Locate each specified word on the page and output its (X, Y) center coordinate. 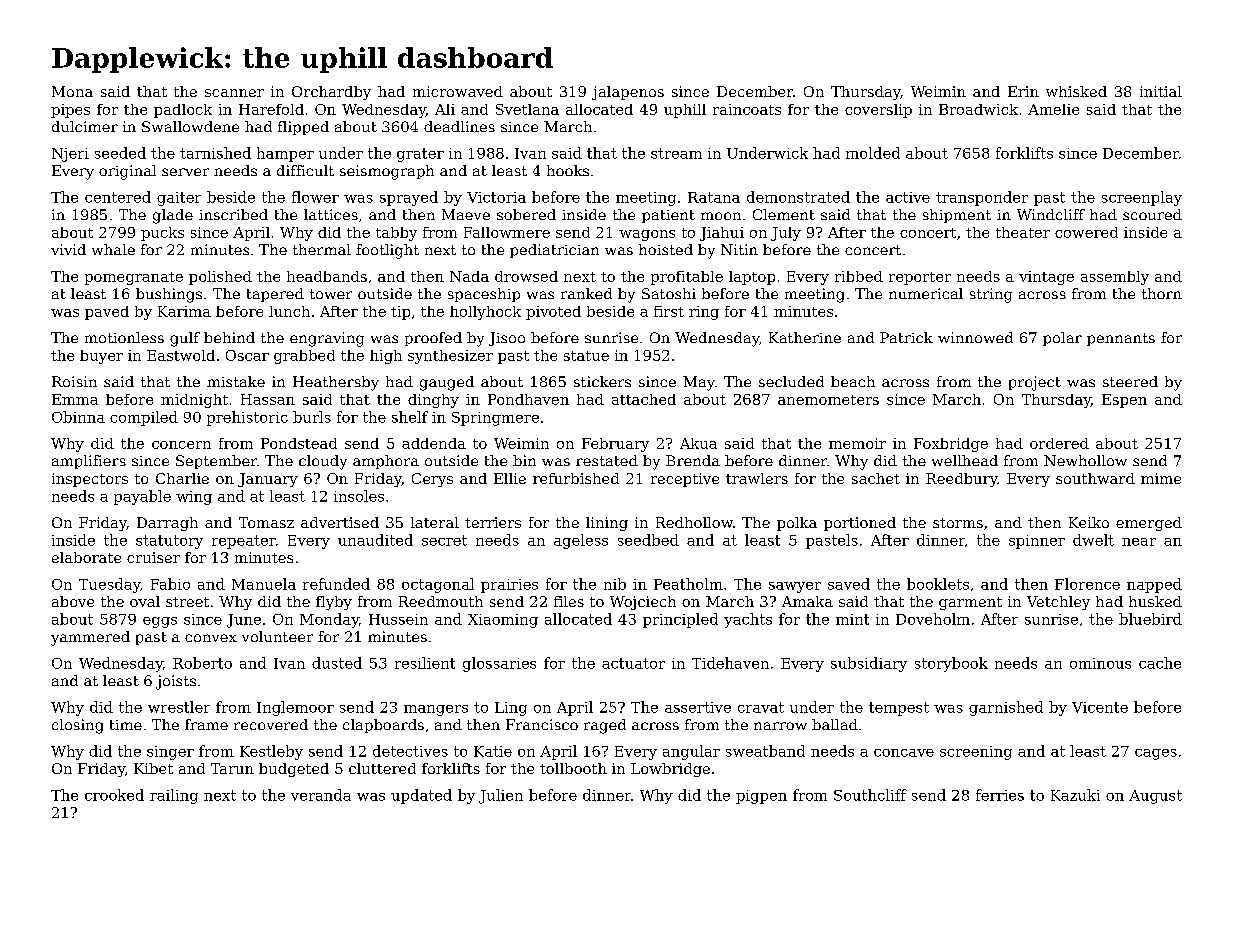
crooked (114, 795)
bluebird (1150, 619)
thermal (322, 249)
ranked (586, 293)
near (1139, 542)
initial (1161, 91)
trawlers (757, 478)
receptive (685, 480)
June (244, 621)
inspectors (90, 480)
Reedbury (962, 480)
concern (181, 445)
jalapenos (628, 93)
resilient (425, 663)
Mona (72, 91)
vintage (1046, 278)
